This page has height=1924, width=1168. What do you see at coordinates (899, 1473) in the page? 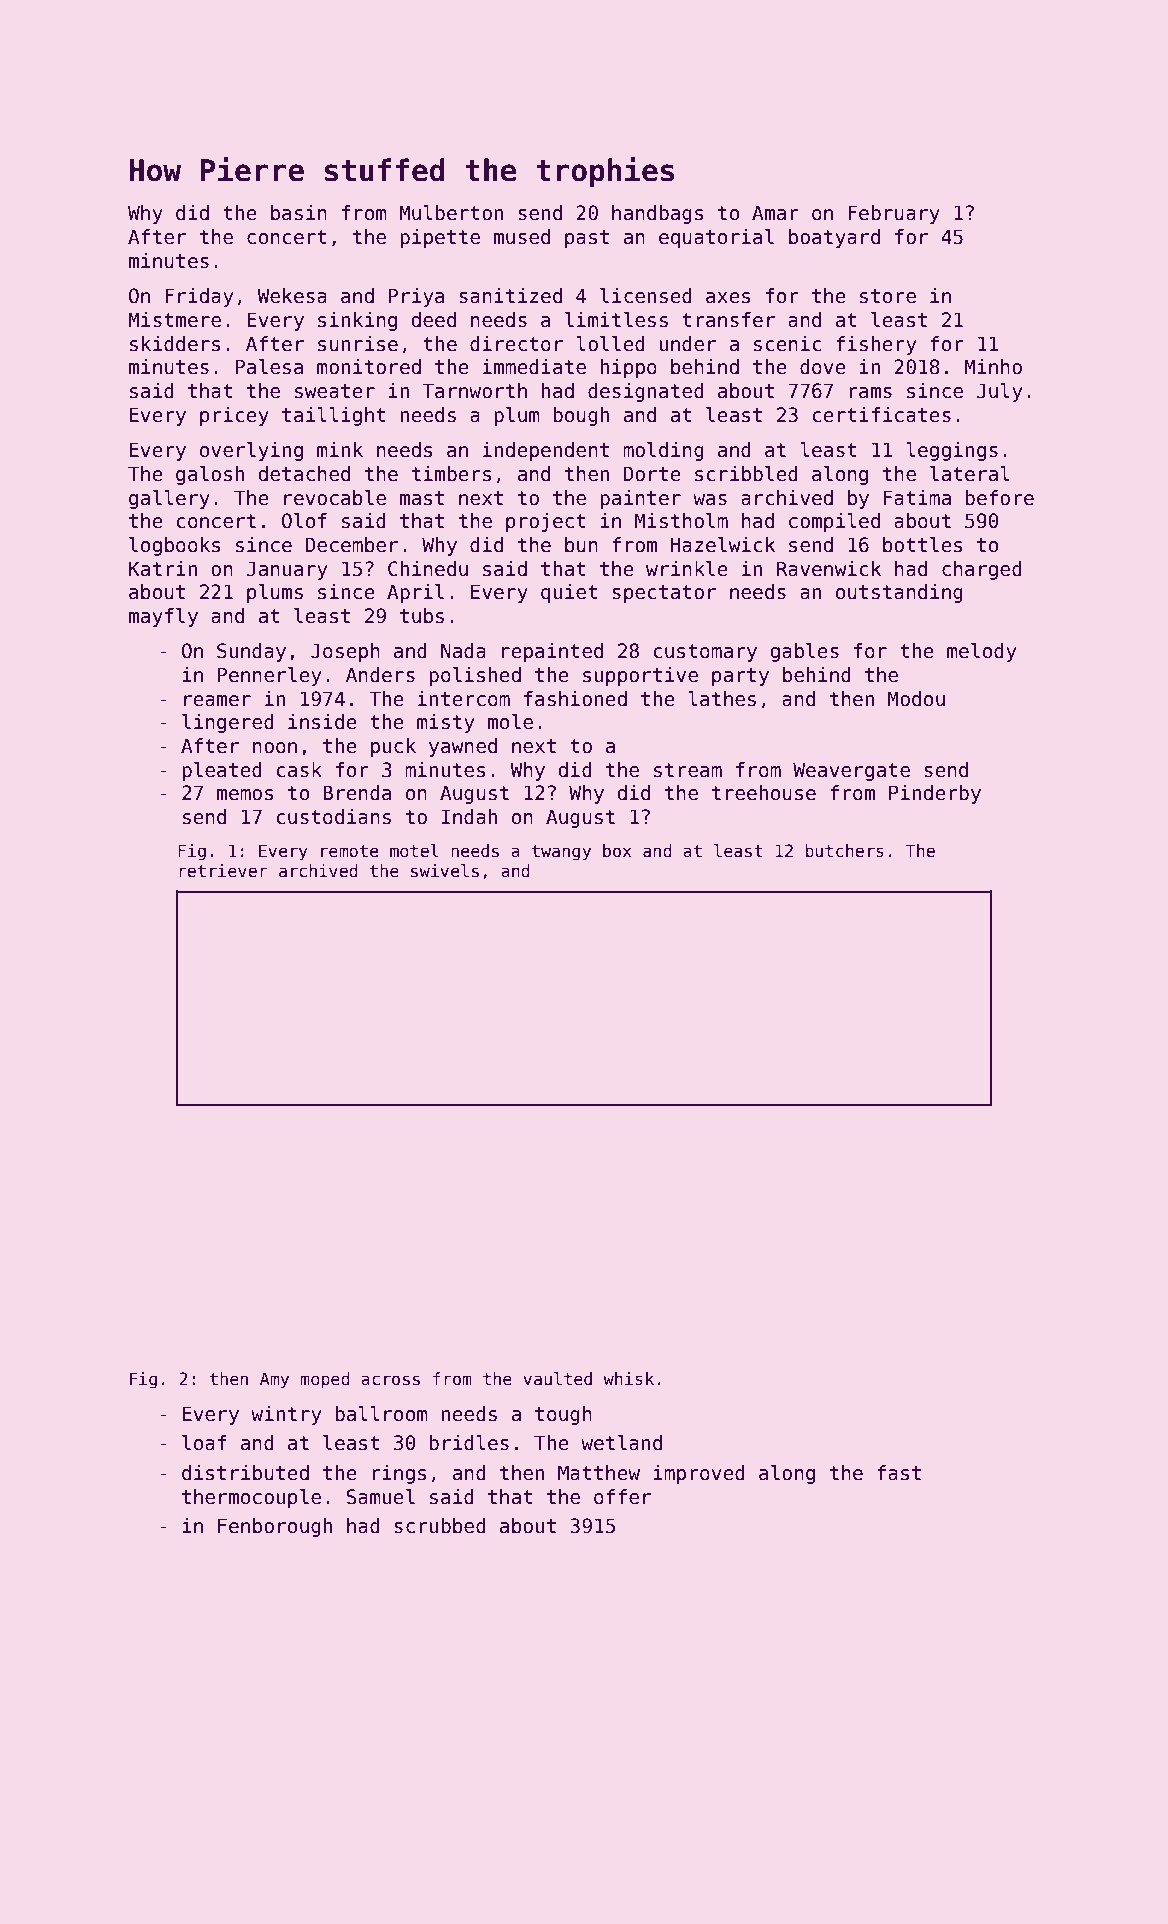
I see `fast` at bounding box center [899, 1473].
